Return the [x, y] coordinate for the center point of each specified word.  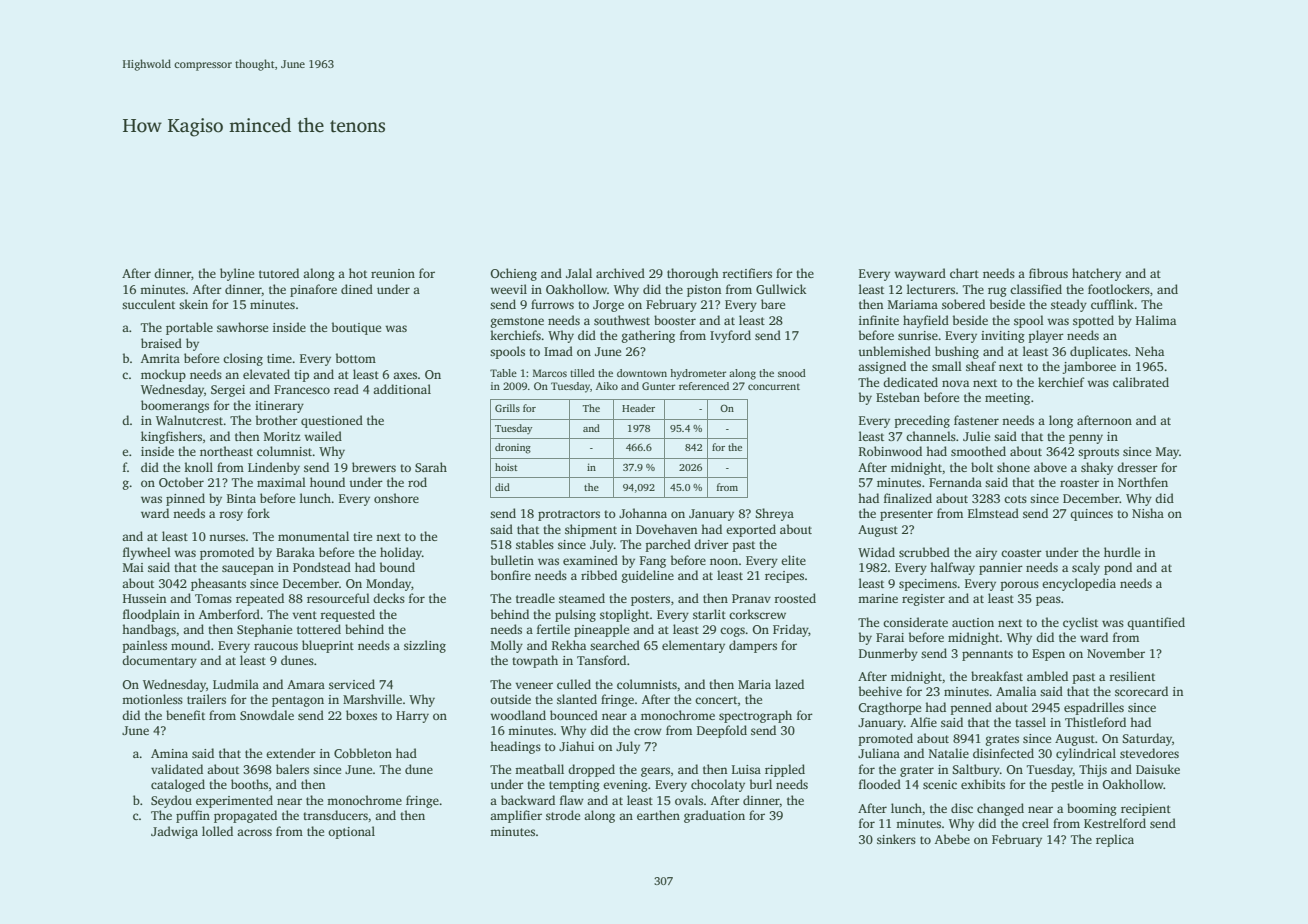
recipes [784, 577]
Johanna [643, 513]
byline [237, 274]
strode [563, 815]
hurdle [1122, 552]
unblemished [894, 351]
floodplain [151, 615]
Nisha [1148, 513]
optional [351, 832]
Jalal [579, 273]
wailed [323, 436]
